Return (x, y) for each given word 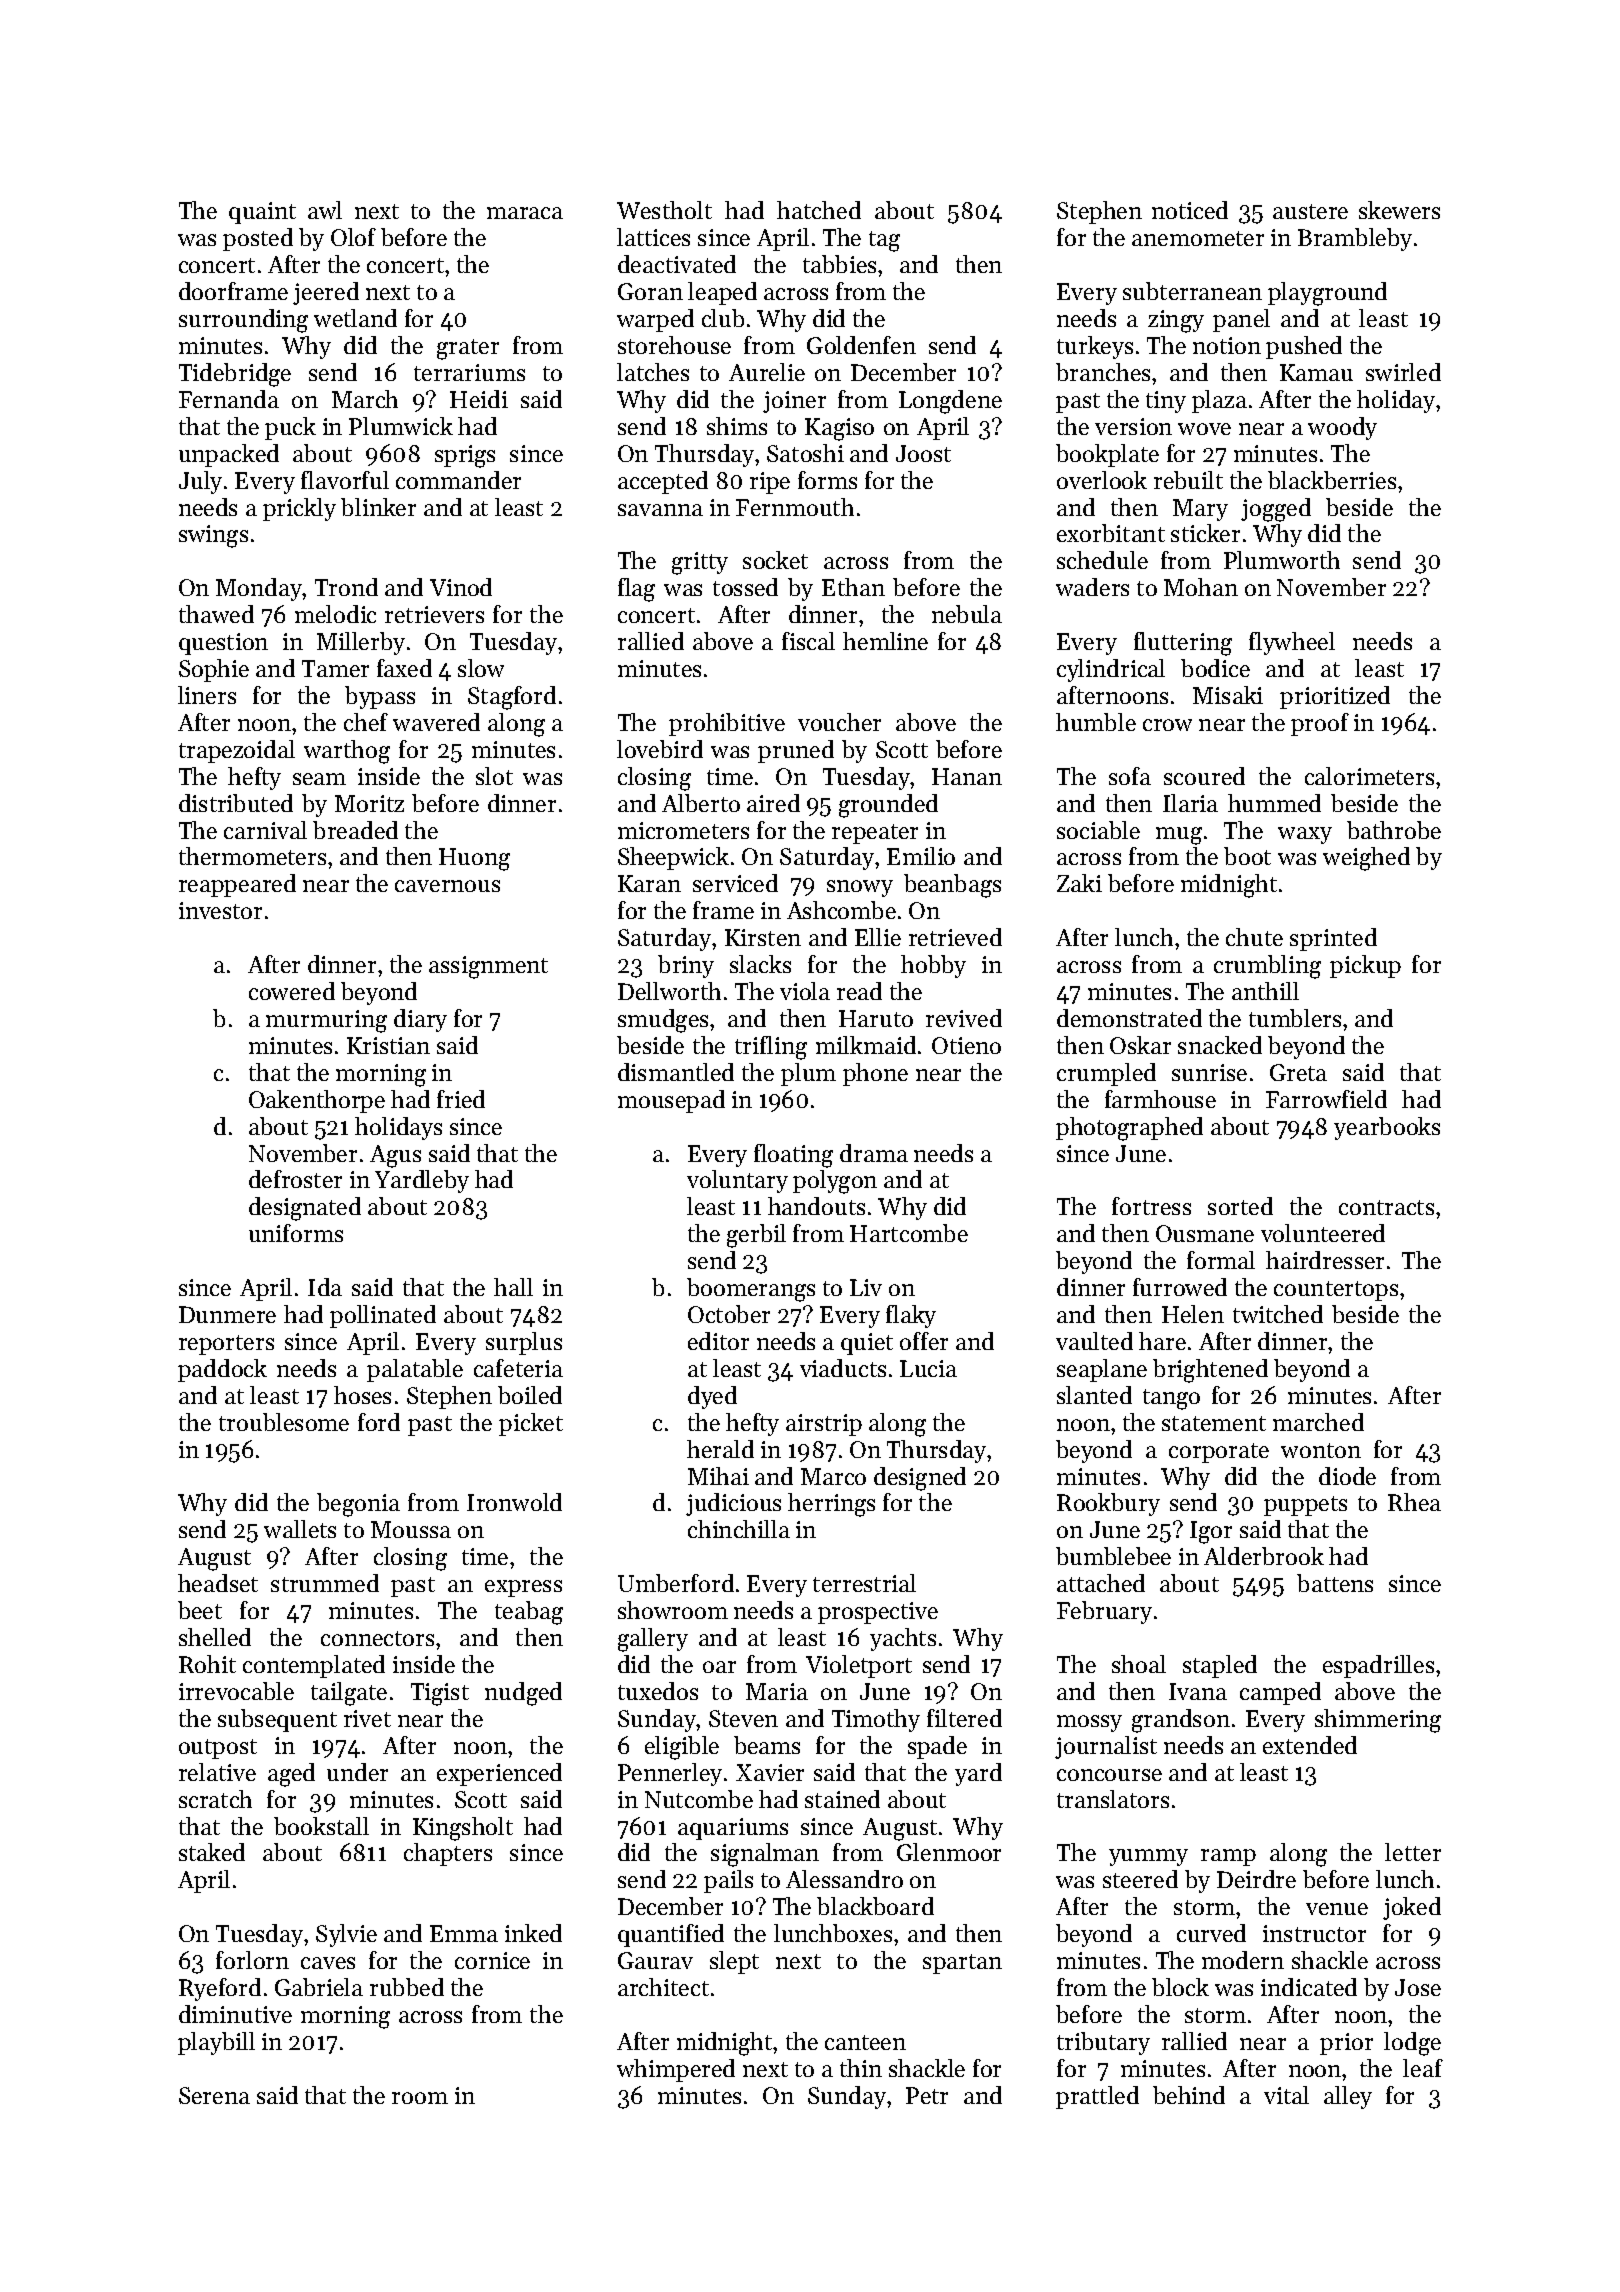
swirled (1403, 372)
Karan (649, 883)
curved (1211, 1933)
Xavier (770, 1772)
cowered (292, 991)
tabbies (839, 264)
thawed (216, 614)
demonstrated (1129, 1018)
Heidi (479, 399)
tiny (1166, 402)
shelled (215, 1637)
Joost (923, 453)
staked (212, 1852)
